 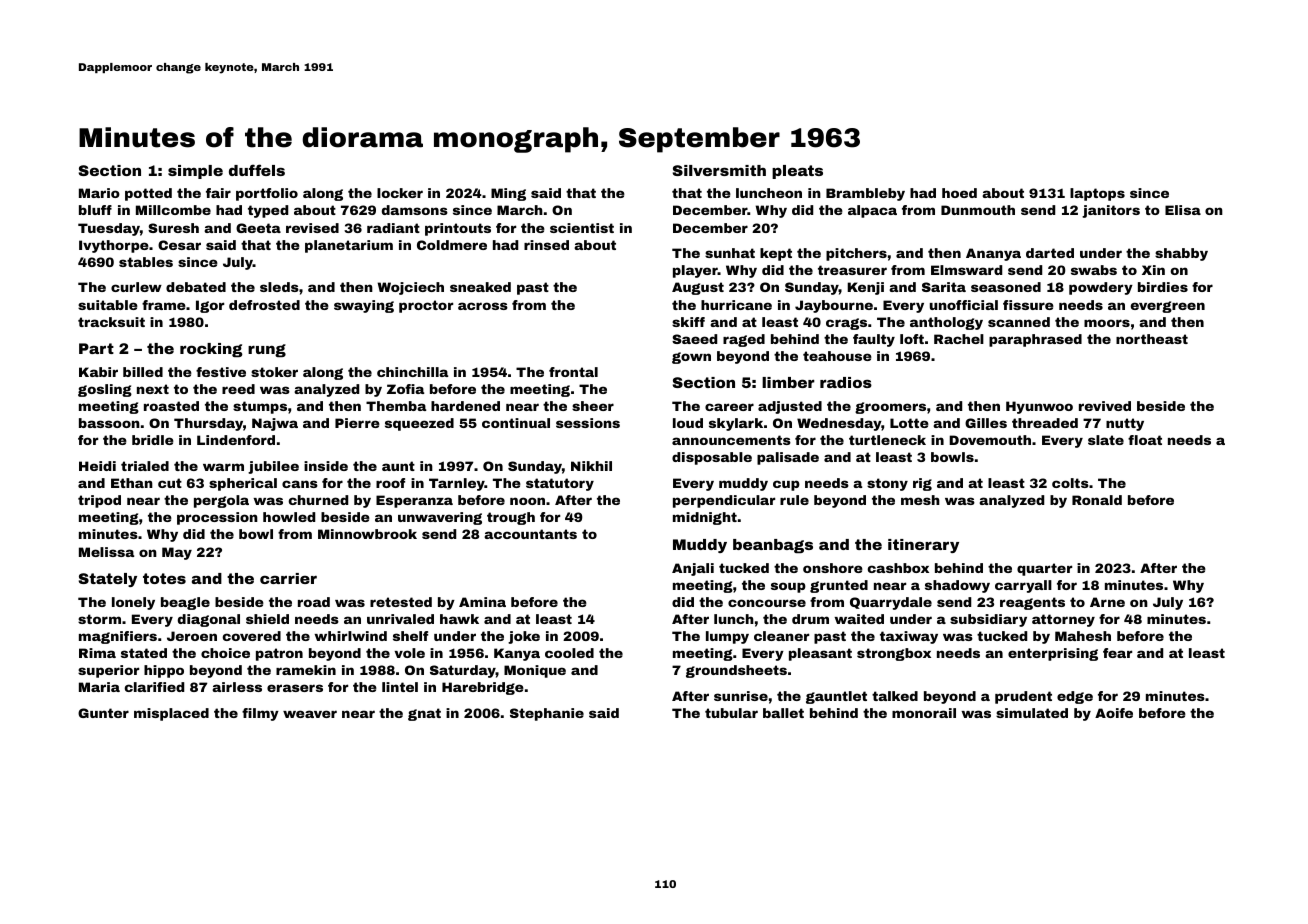 What do you see at coordinates (731, 713) in the image?
I see `tubular` at bounding box center [731, 713].
